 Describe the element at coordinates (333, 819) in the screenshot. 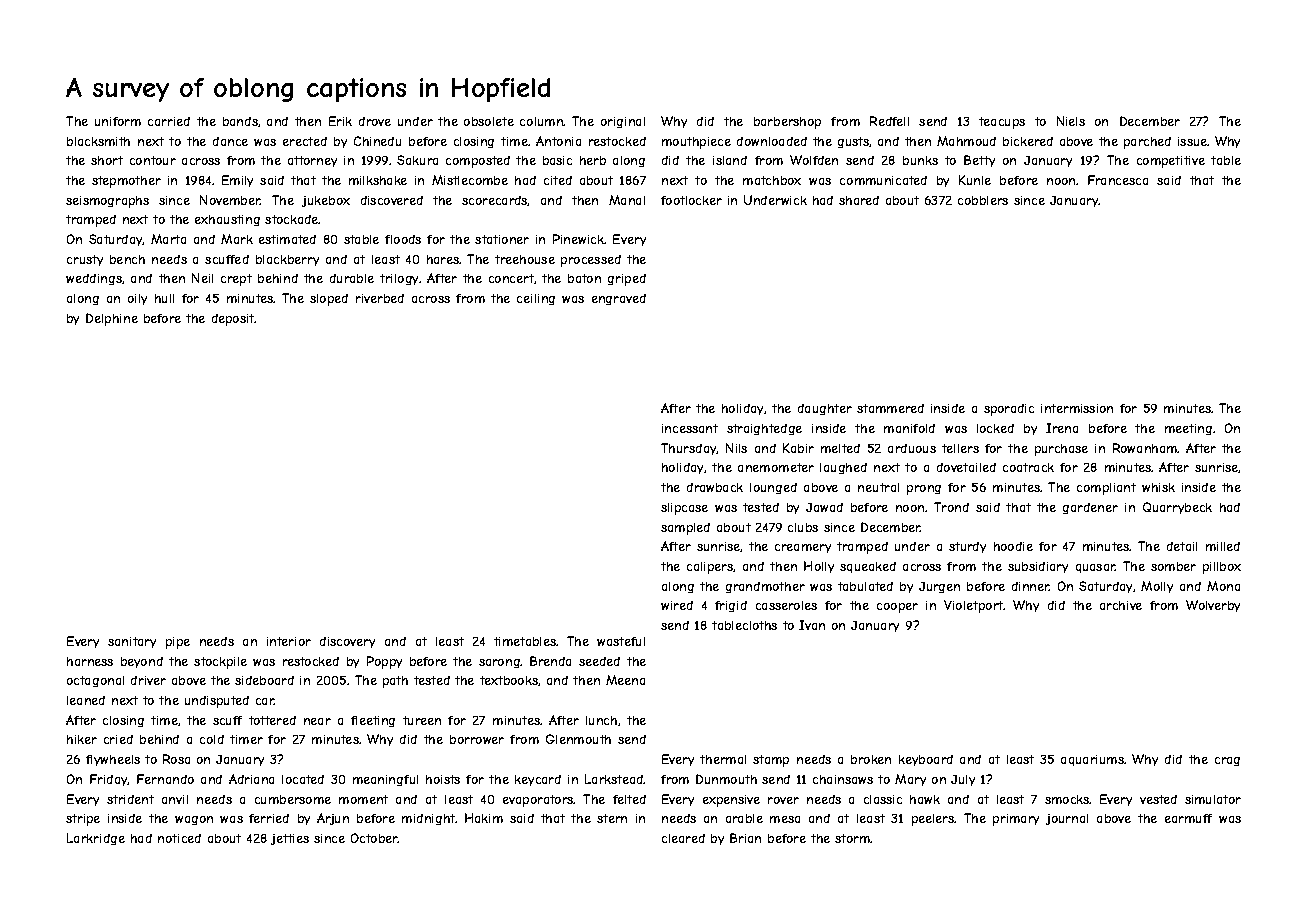

I see `Arjun` at that location.
